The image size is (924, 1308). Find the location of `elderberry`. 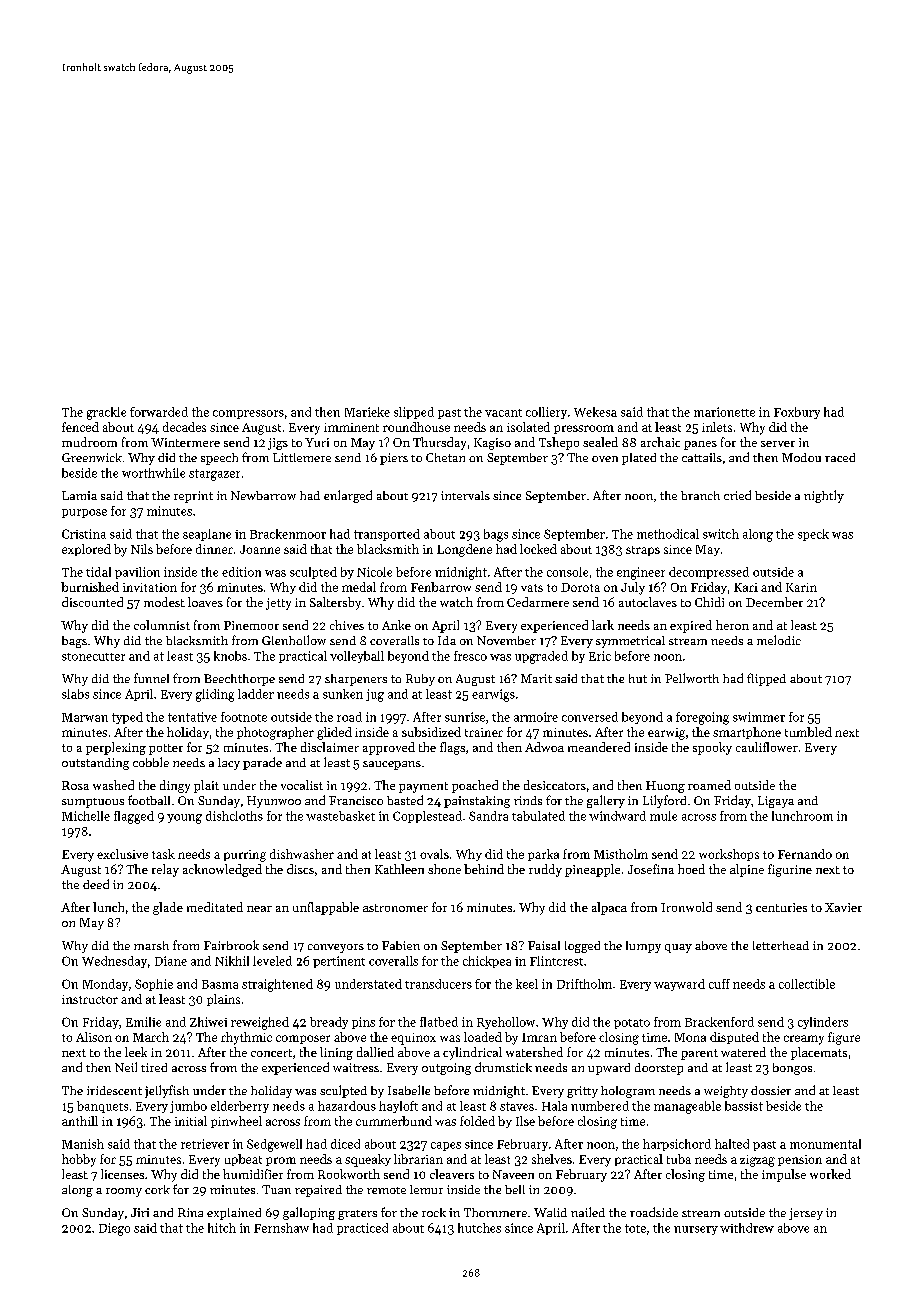

elderberry is located at coordinates (240, 1107).
